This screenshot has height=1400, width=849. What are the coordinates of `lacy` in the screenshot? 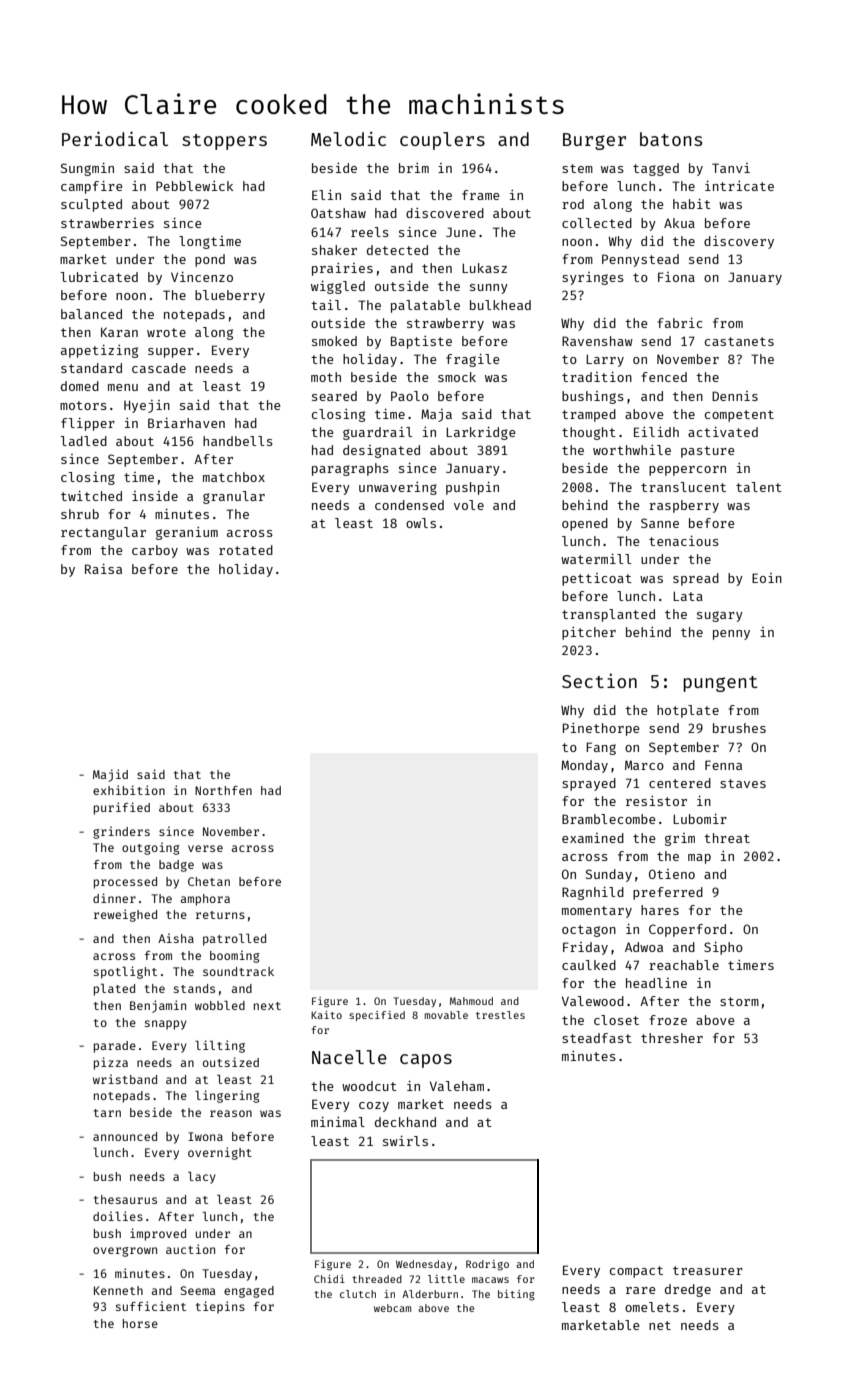 It's located at (202, 1178).
